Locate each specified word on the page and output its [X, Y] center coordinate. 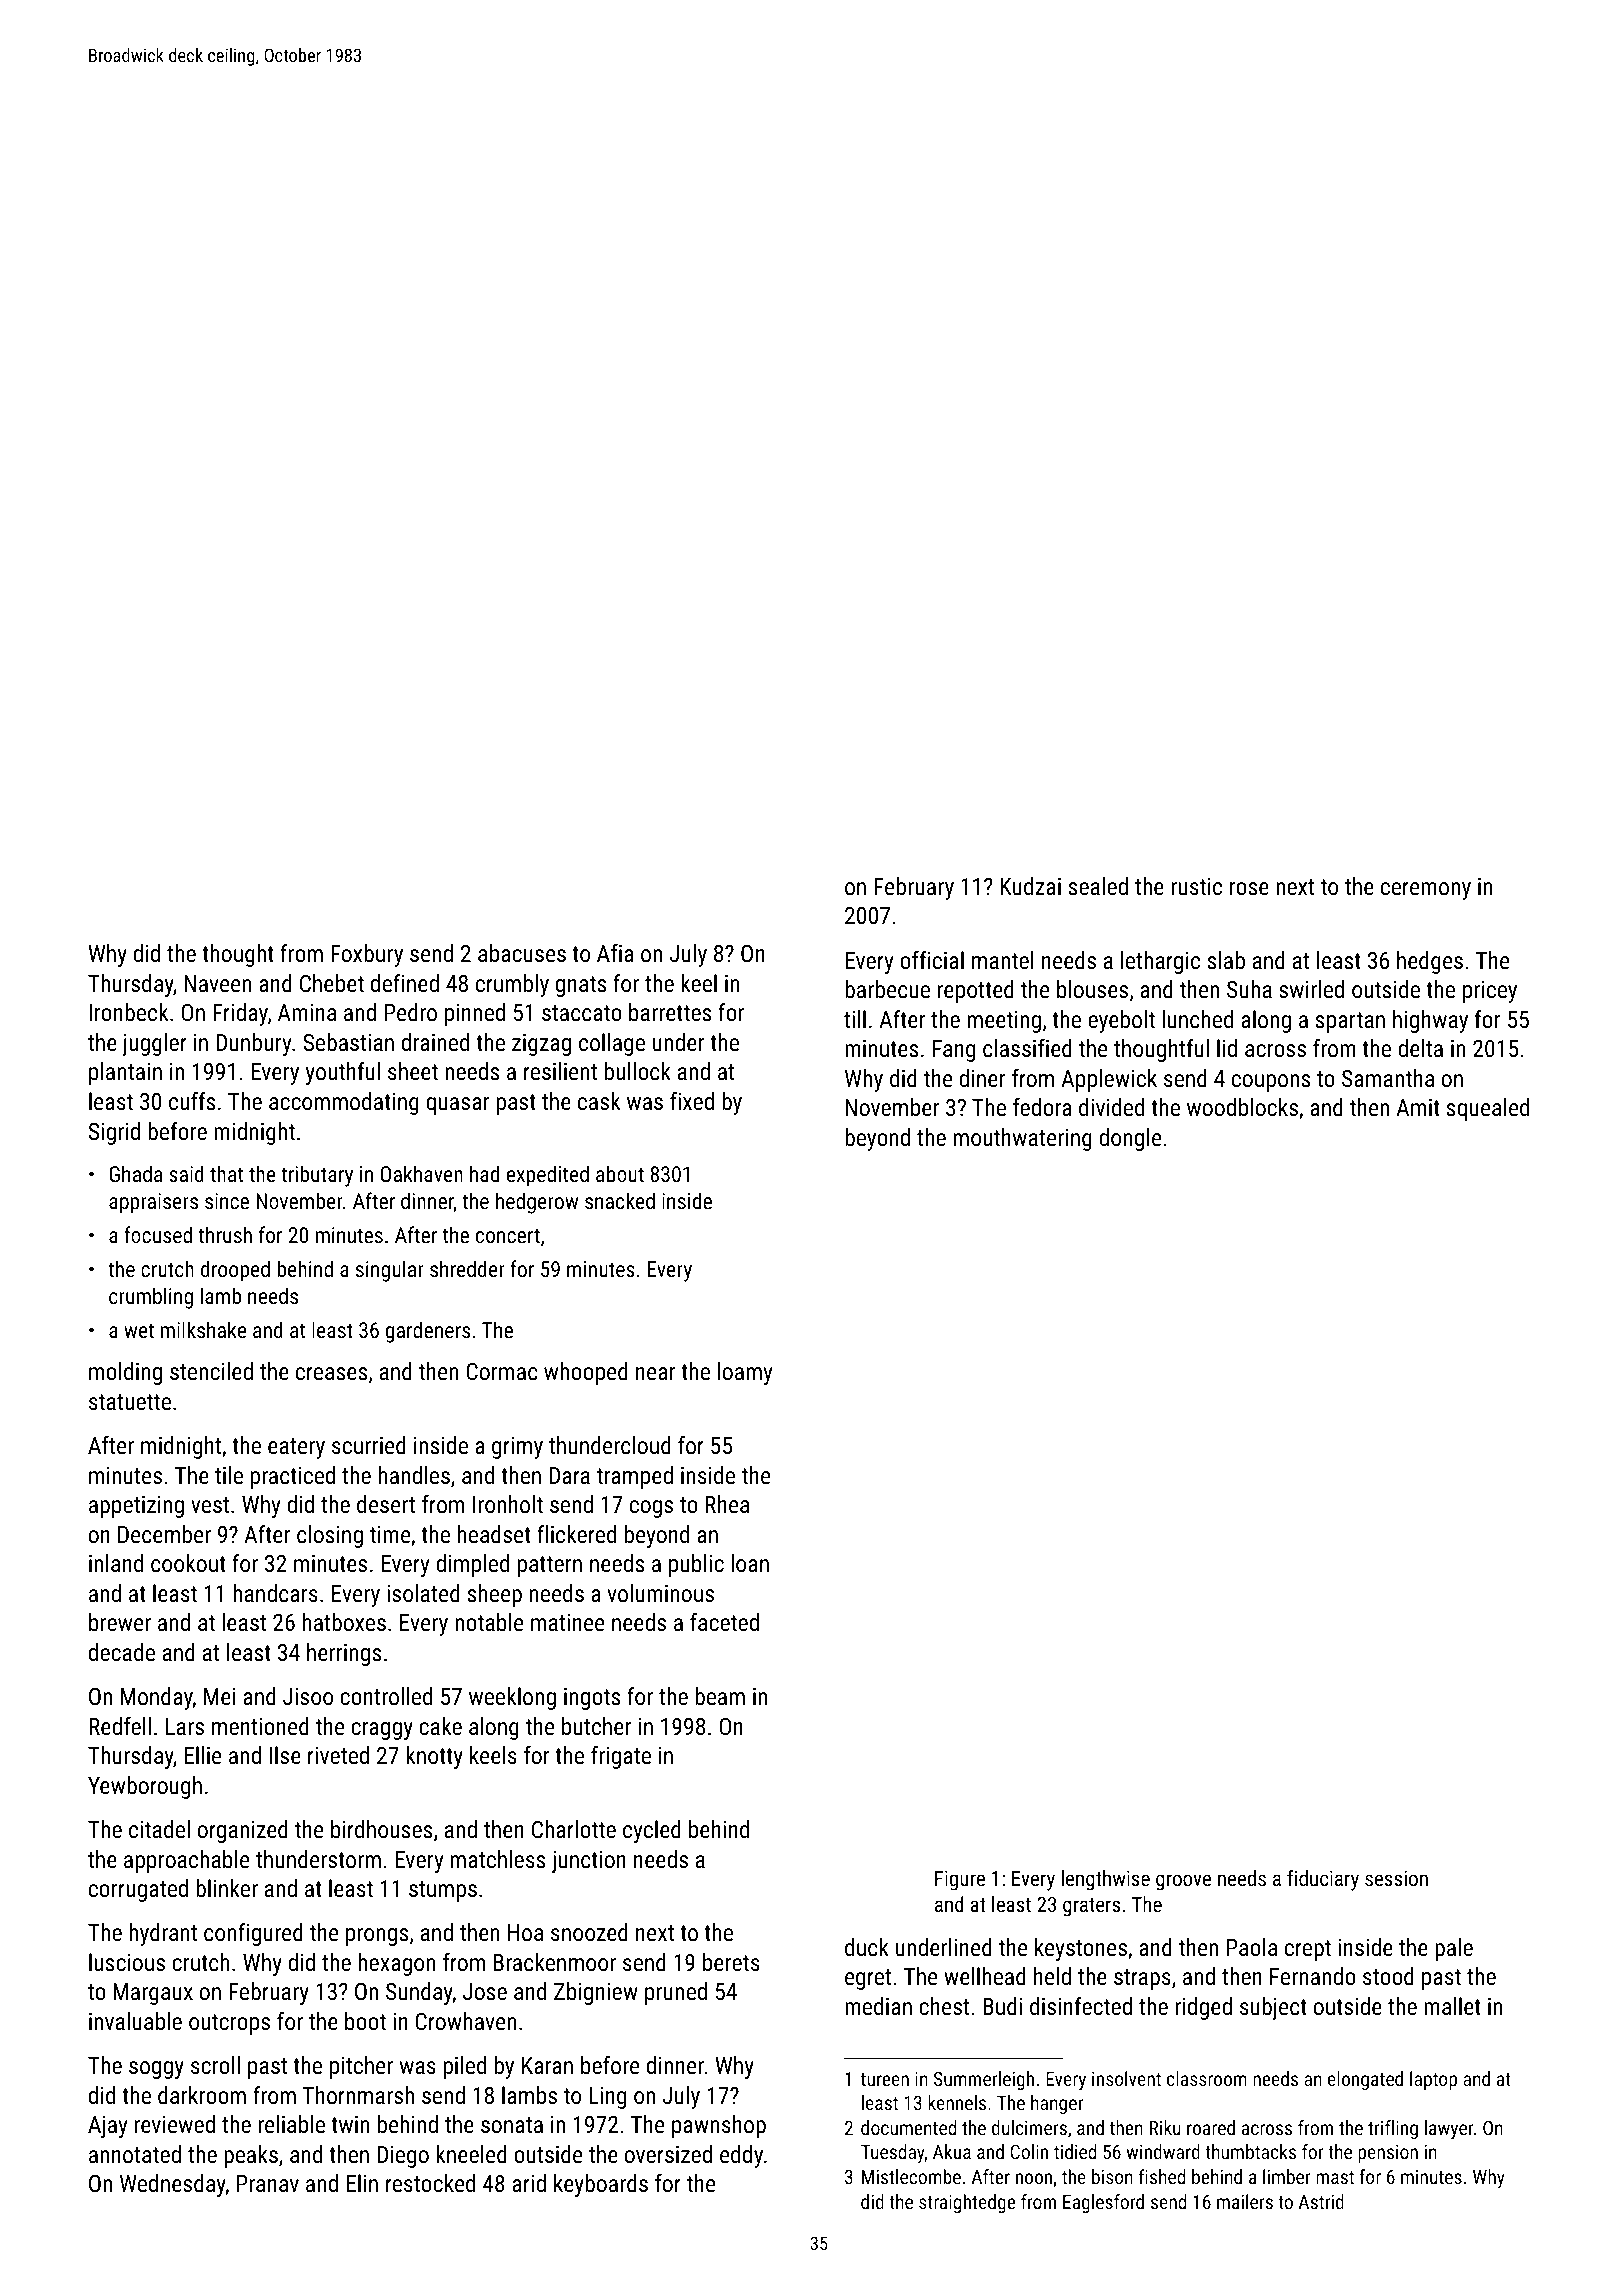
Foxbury [367, 955]
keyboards [601, 2185]
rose [1249, 888]
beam [720, 1696]
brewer [120, 1622]
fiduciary [1323, 1880]
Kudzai [1030, 886]
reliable [291, 2124]
